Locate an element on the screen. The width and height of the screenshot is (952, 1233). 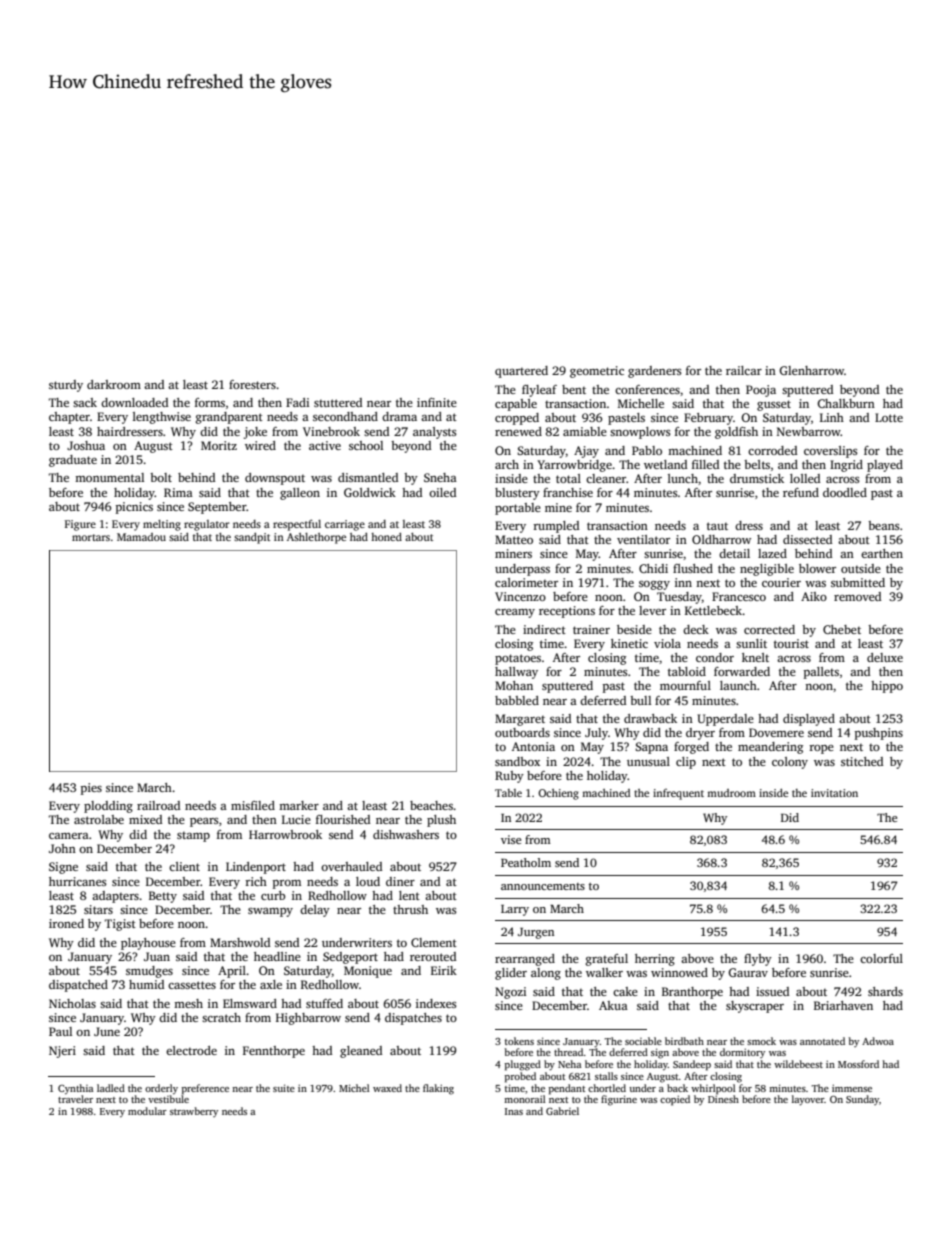
electrode is located at coordinates (191, 1050).
